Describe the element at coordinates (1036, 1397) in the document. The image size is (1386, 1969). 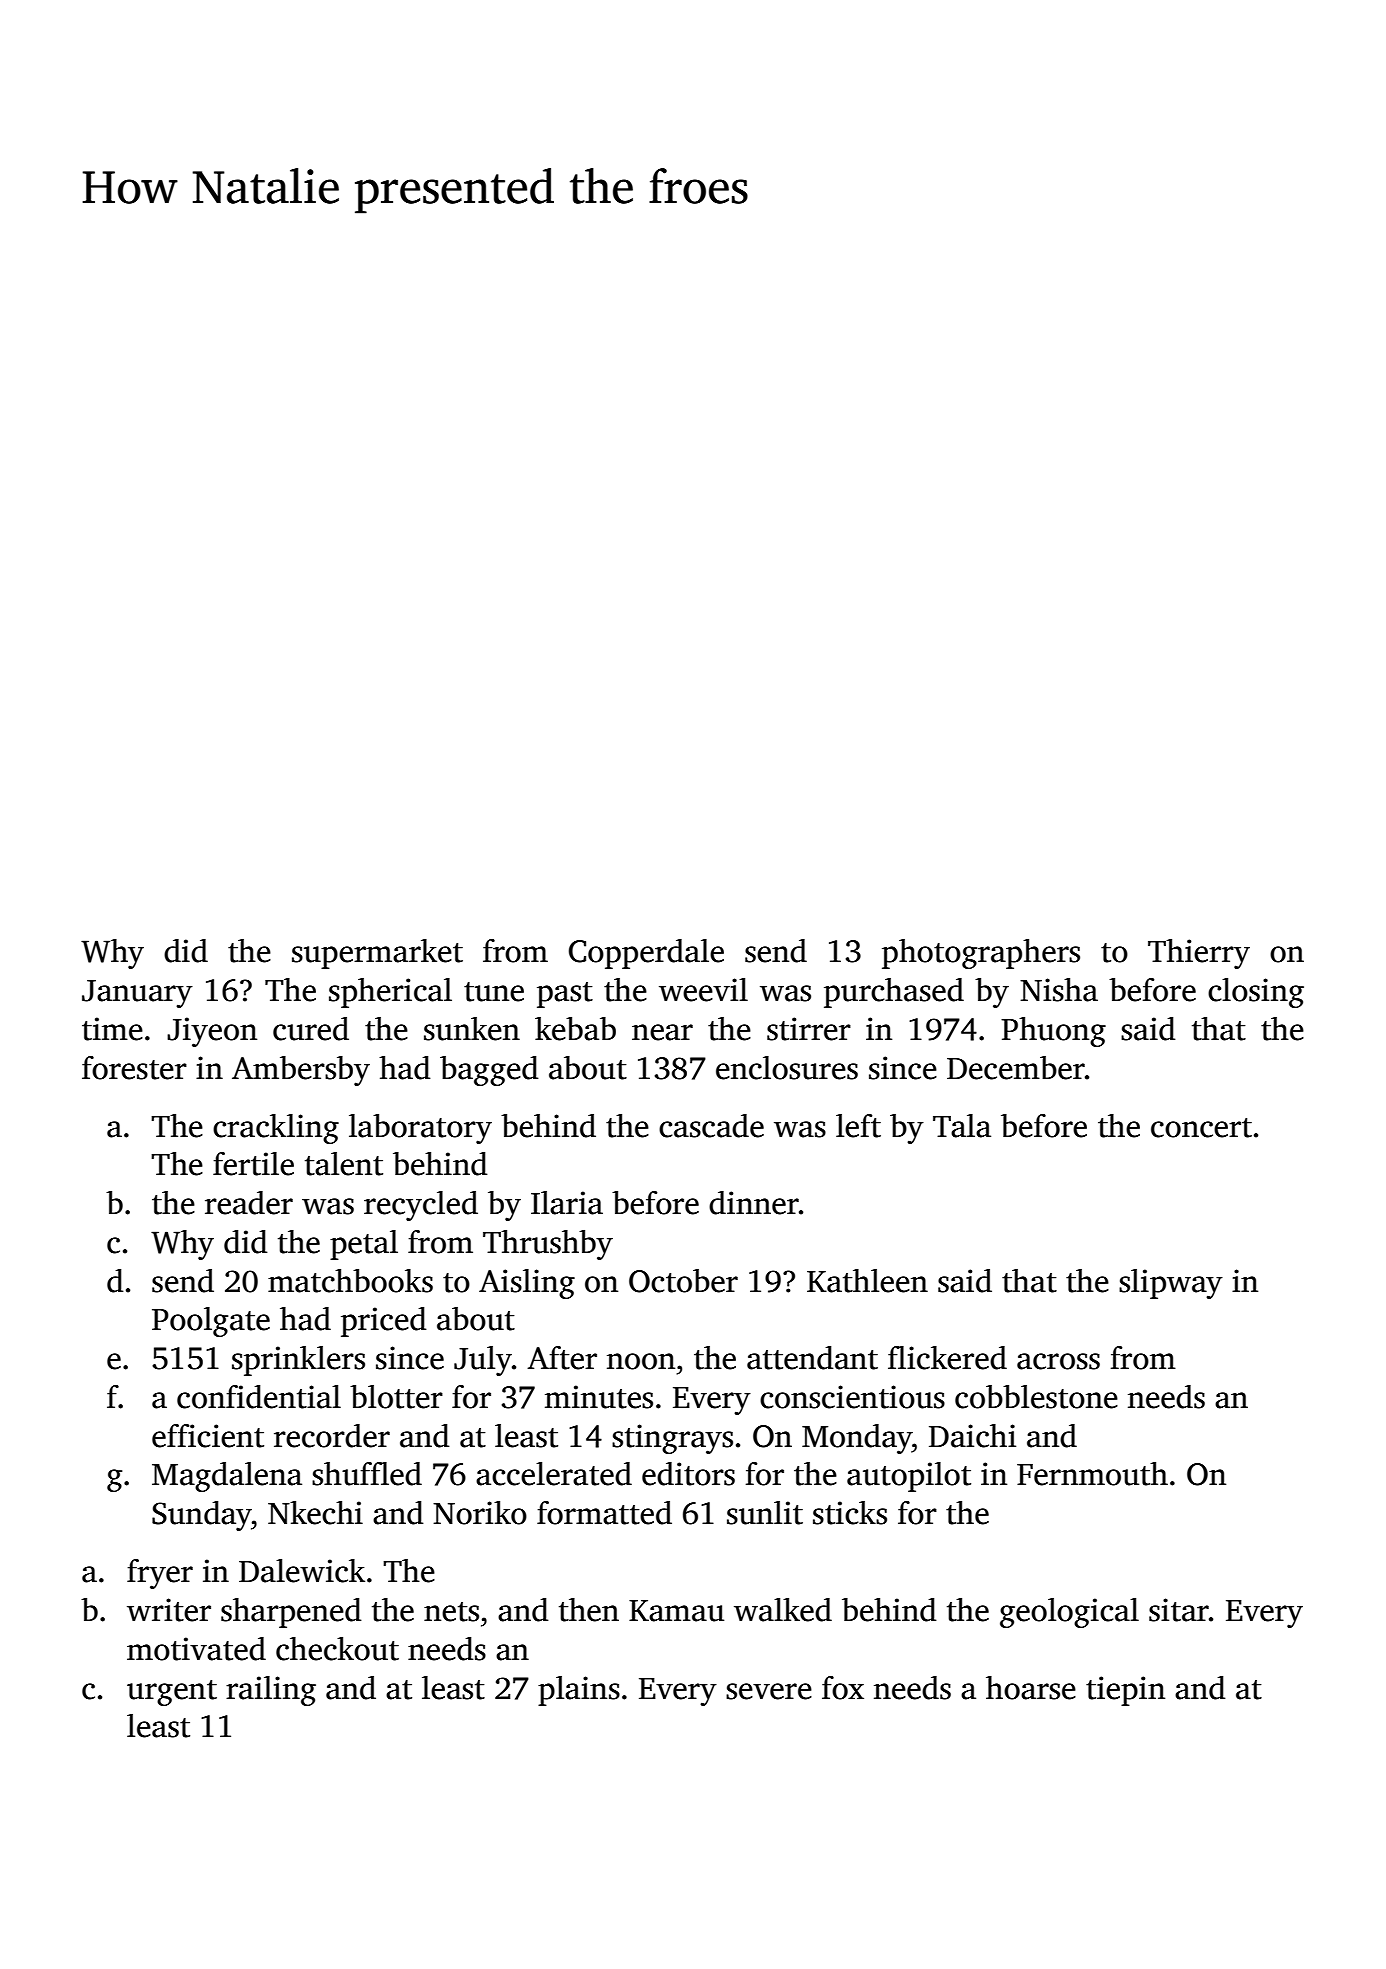
I see `cobblestone` at that location.
